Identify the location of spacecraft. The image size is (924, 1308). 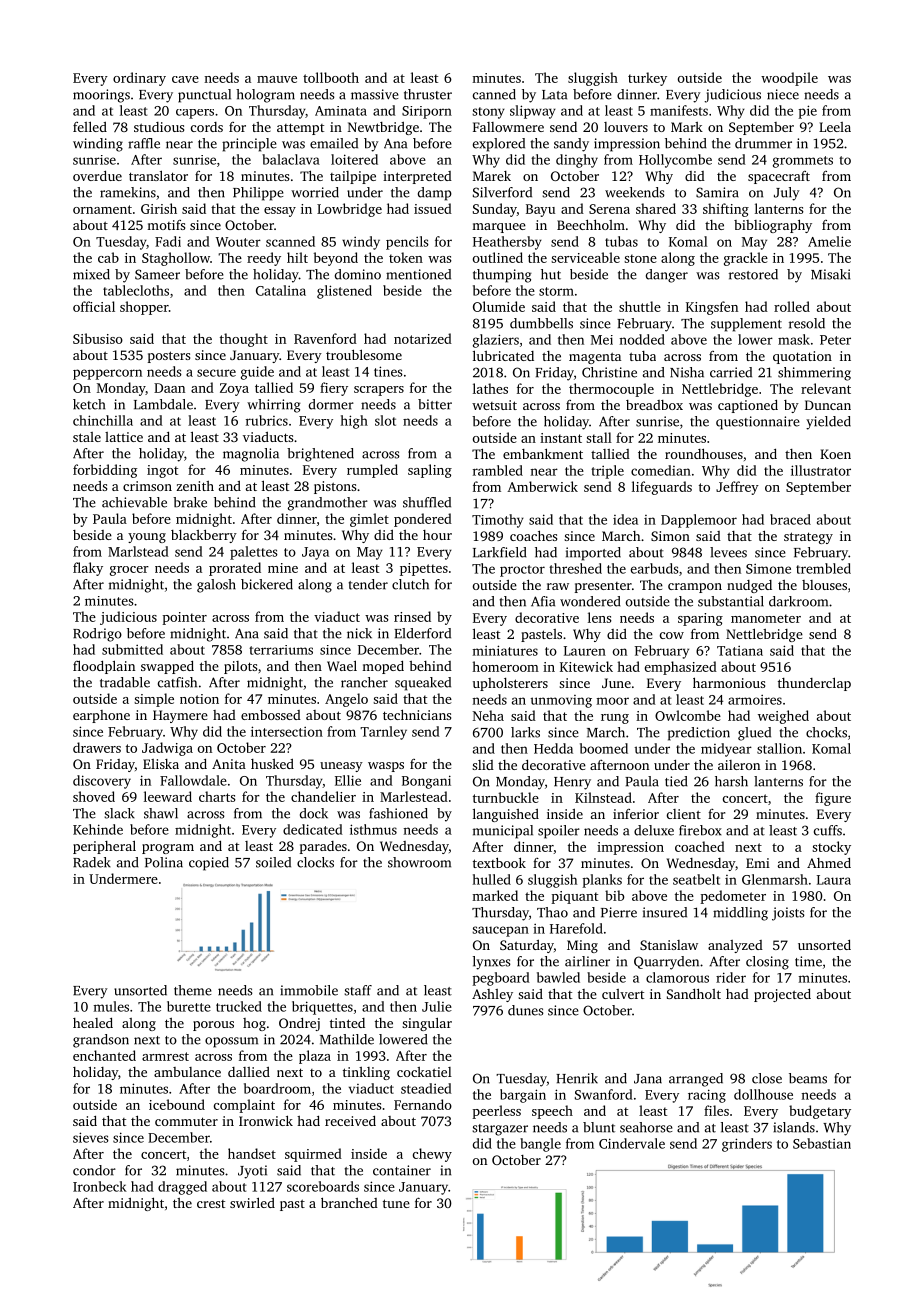
(779, 177).
